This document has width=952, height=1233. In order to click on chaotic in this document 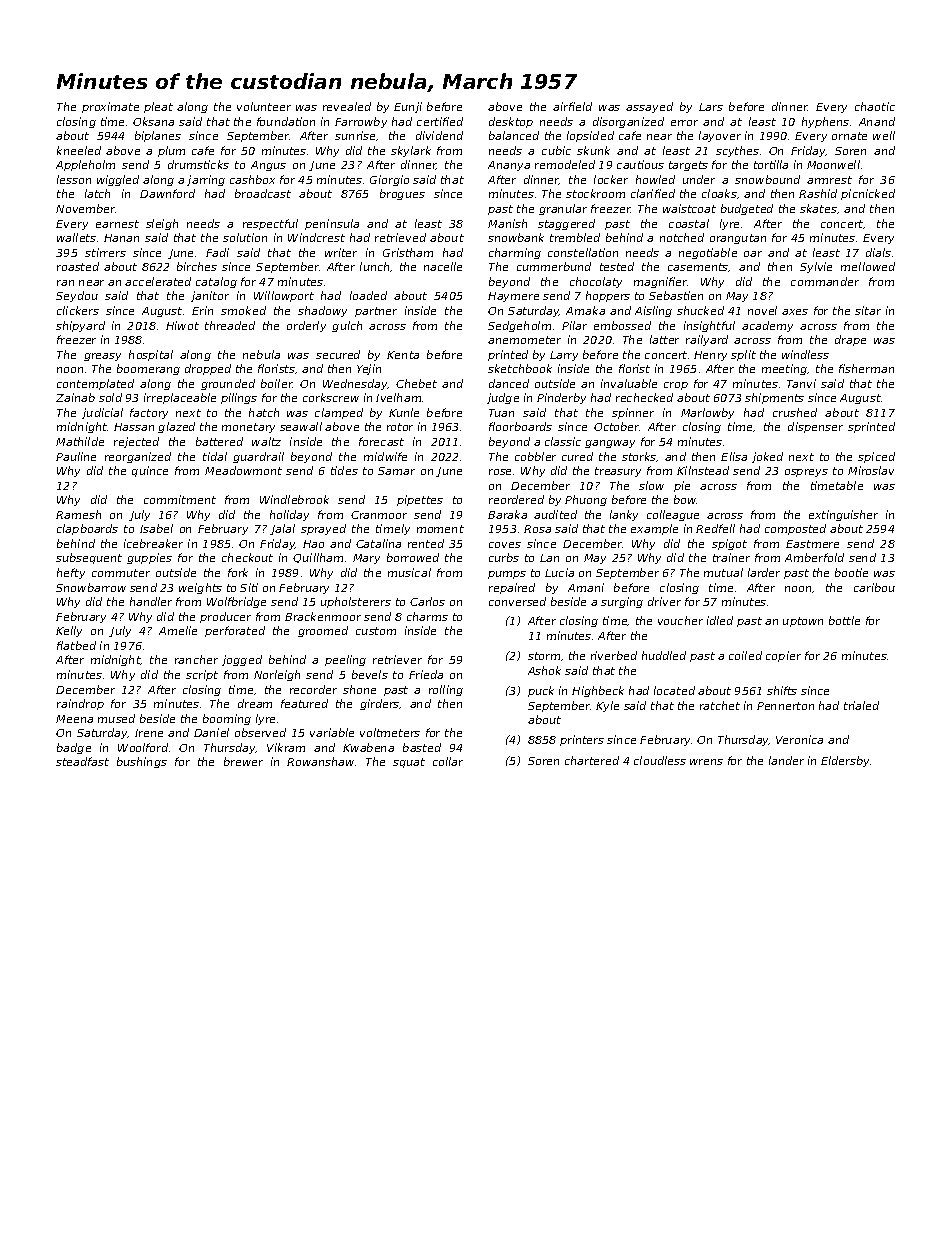, I will do `click(875, 106)`.
